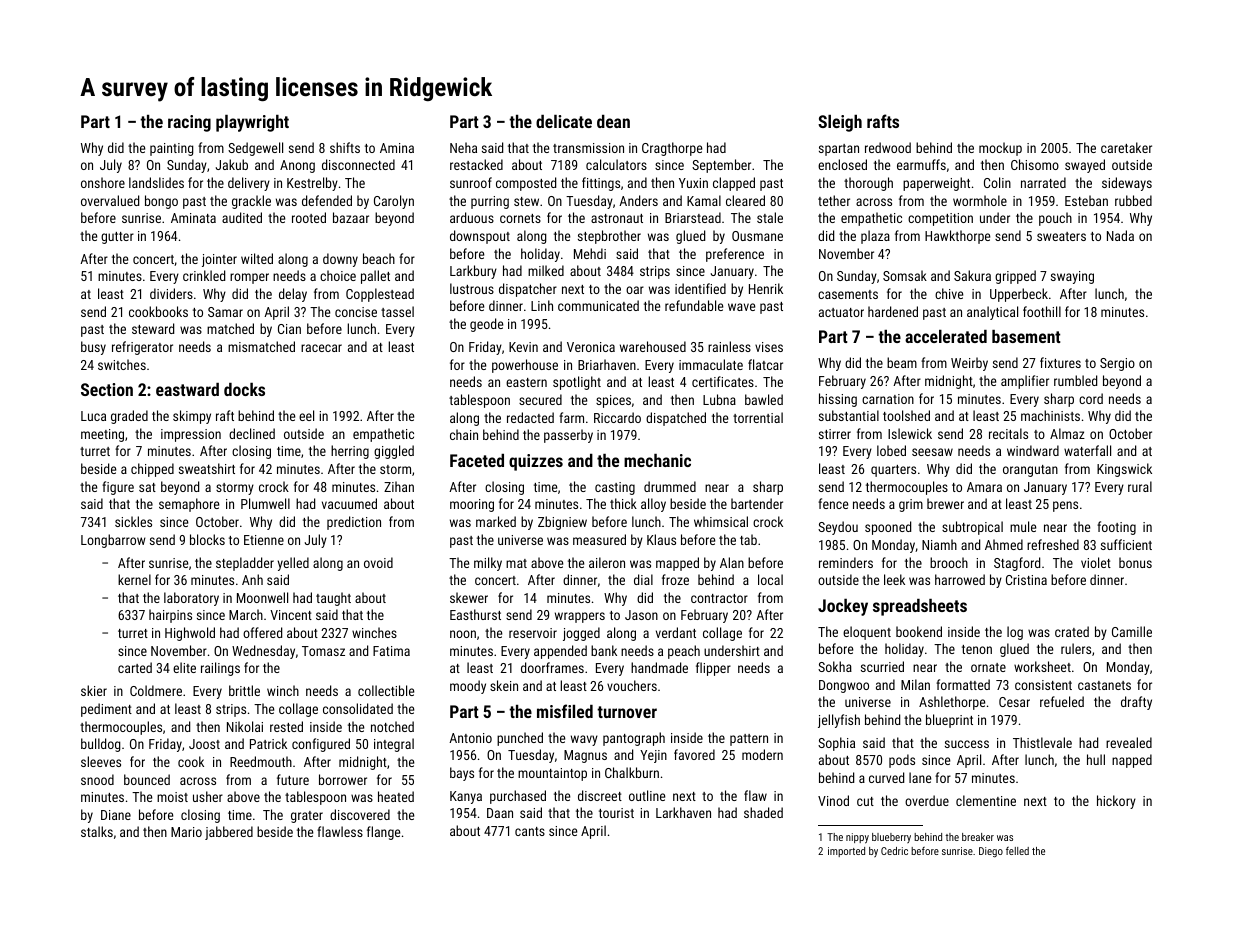 The width and height of the screenshot is (1233, 952). Describe the element at coordinates (378, 562) in the screenshot. I see `ovoid` at that location.
